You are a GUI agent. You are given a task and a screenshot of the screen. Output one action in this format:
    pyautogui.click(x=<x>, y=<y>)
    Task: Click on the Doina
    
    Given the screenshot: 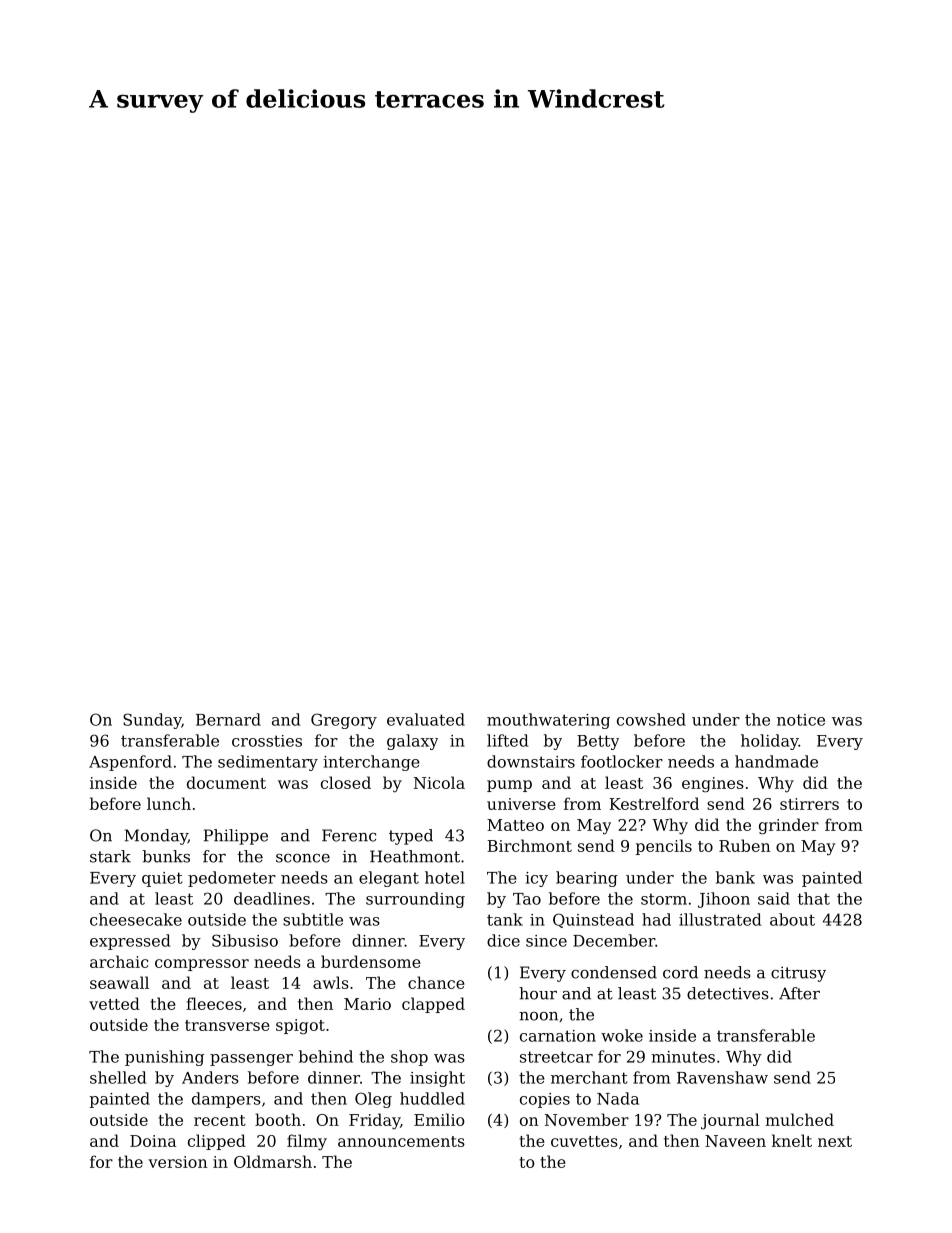 What is the action you would take?
    pyautogui.click(x=153, y=1141)
